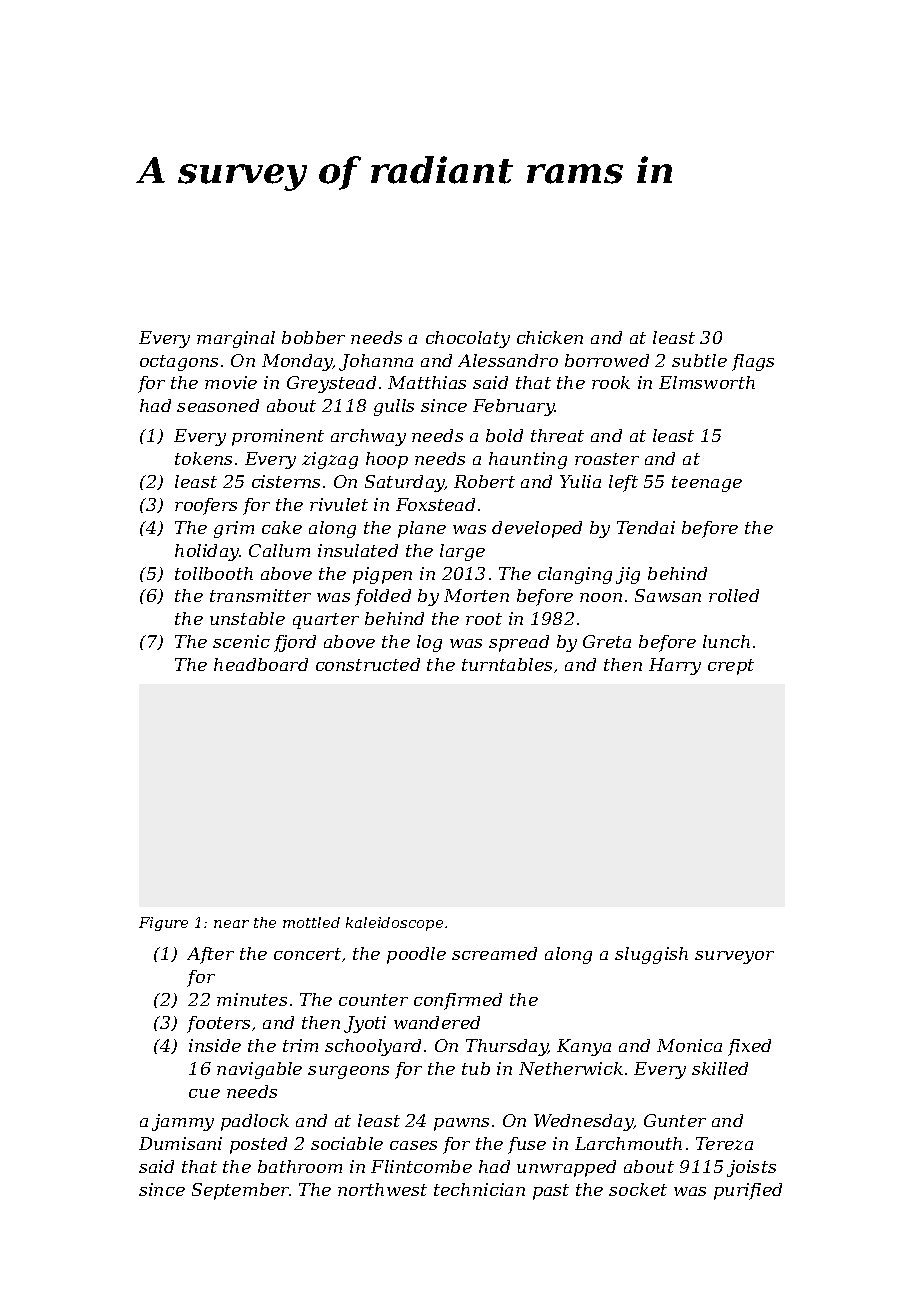  Describe the element at coordinates (651, 955) in the screenshot. I see `sluggish` at that location.
